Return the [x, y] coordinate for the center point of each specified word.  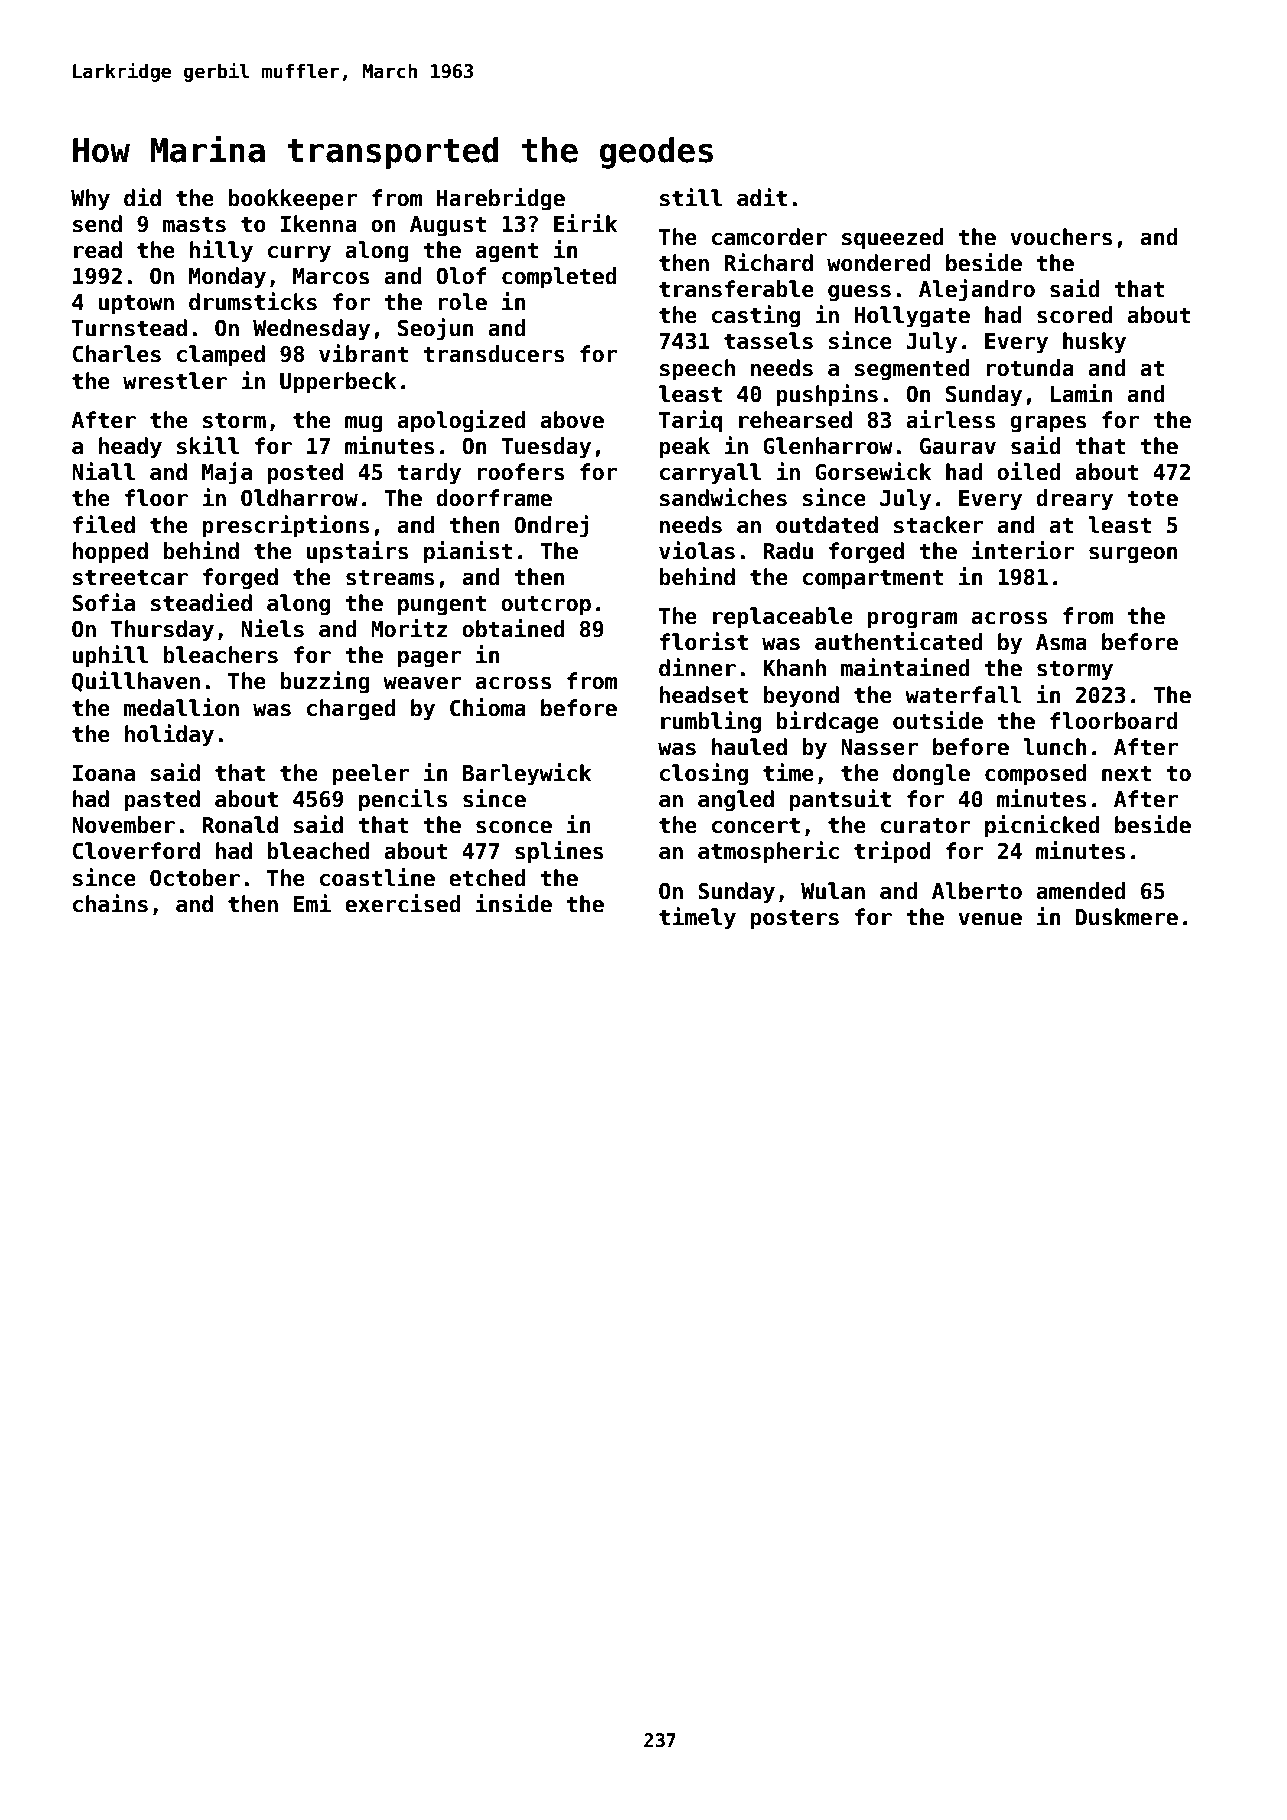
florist [704, 641]
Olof [461, 276]
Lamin [1081, 393]
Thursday [162, 631]
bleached [318, 851]
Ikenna [319, 224]
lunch [1054, 747]
